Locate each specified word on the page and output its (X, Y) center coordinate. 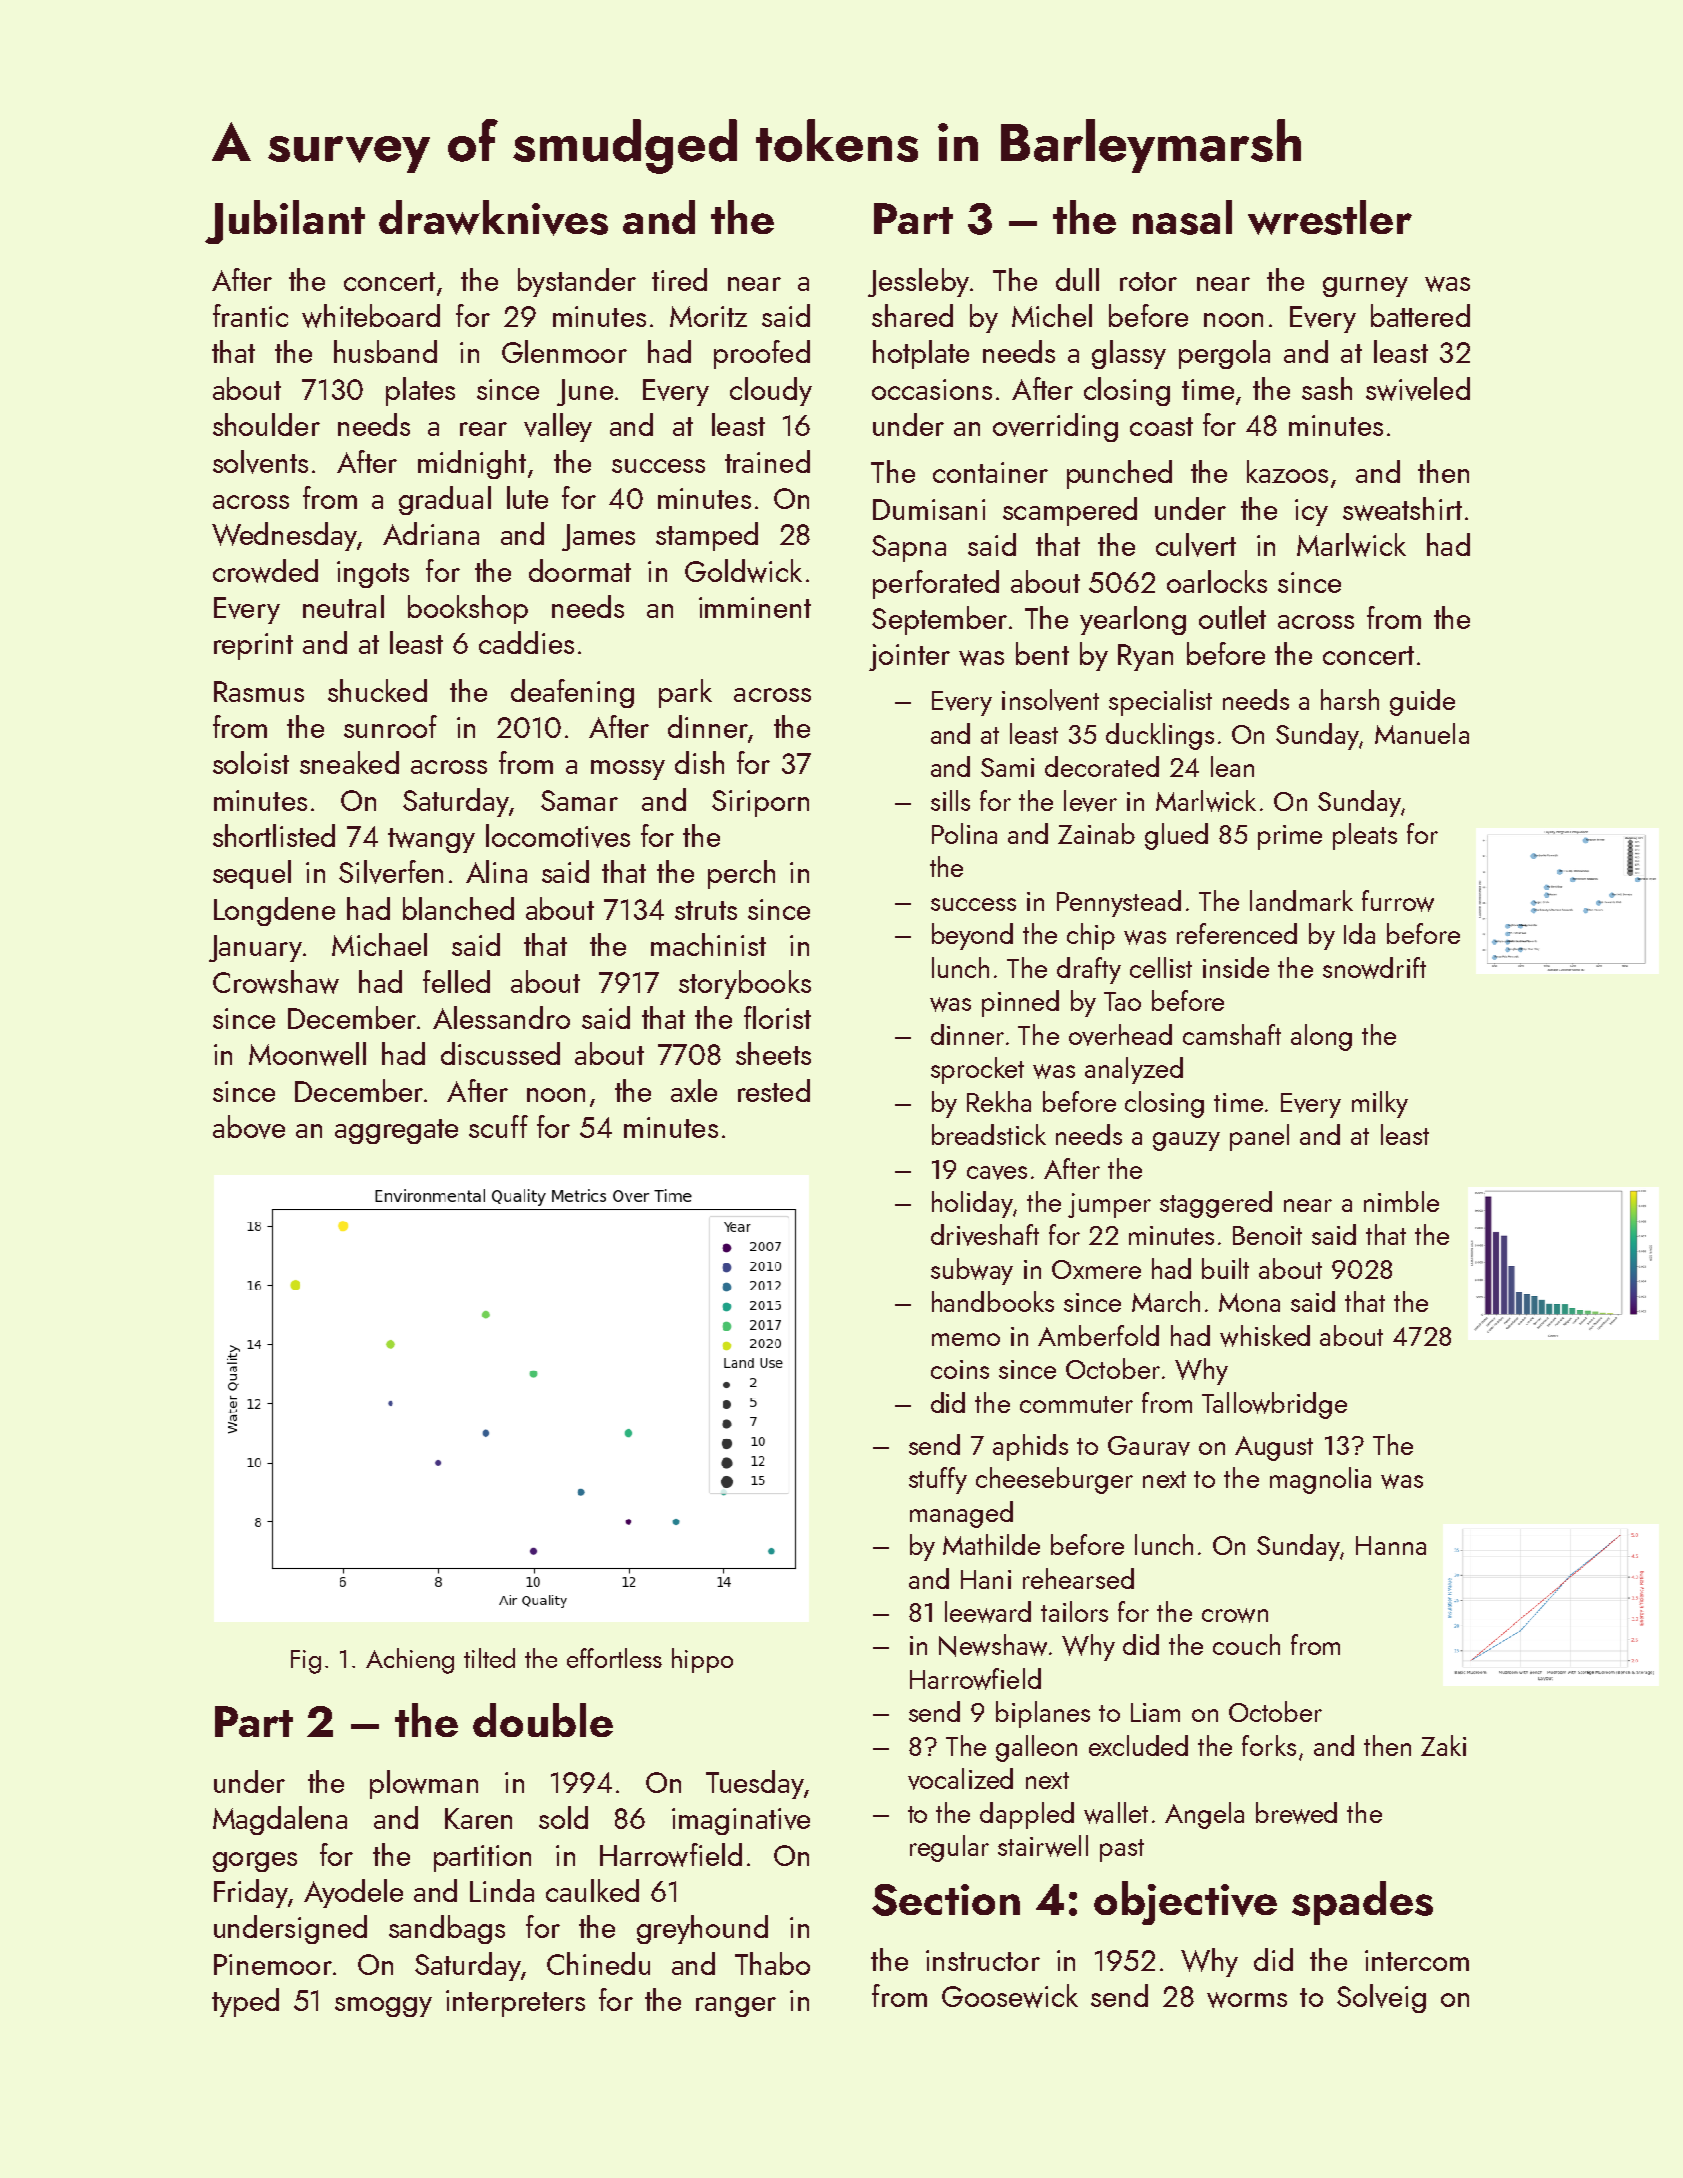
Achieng (410, 1661)
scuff (498, 1126)
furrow (1398, 901)
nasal (1182, 217)
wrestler (1330, 217)
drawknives (493, 218)
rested (774, 1090)
